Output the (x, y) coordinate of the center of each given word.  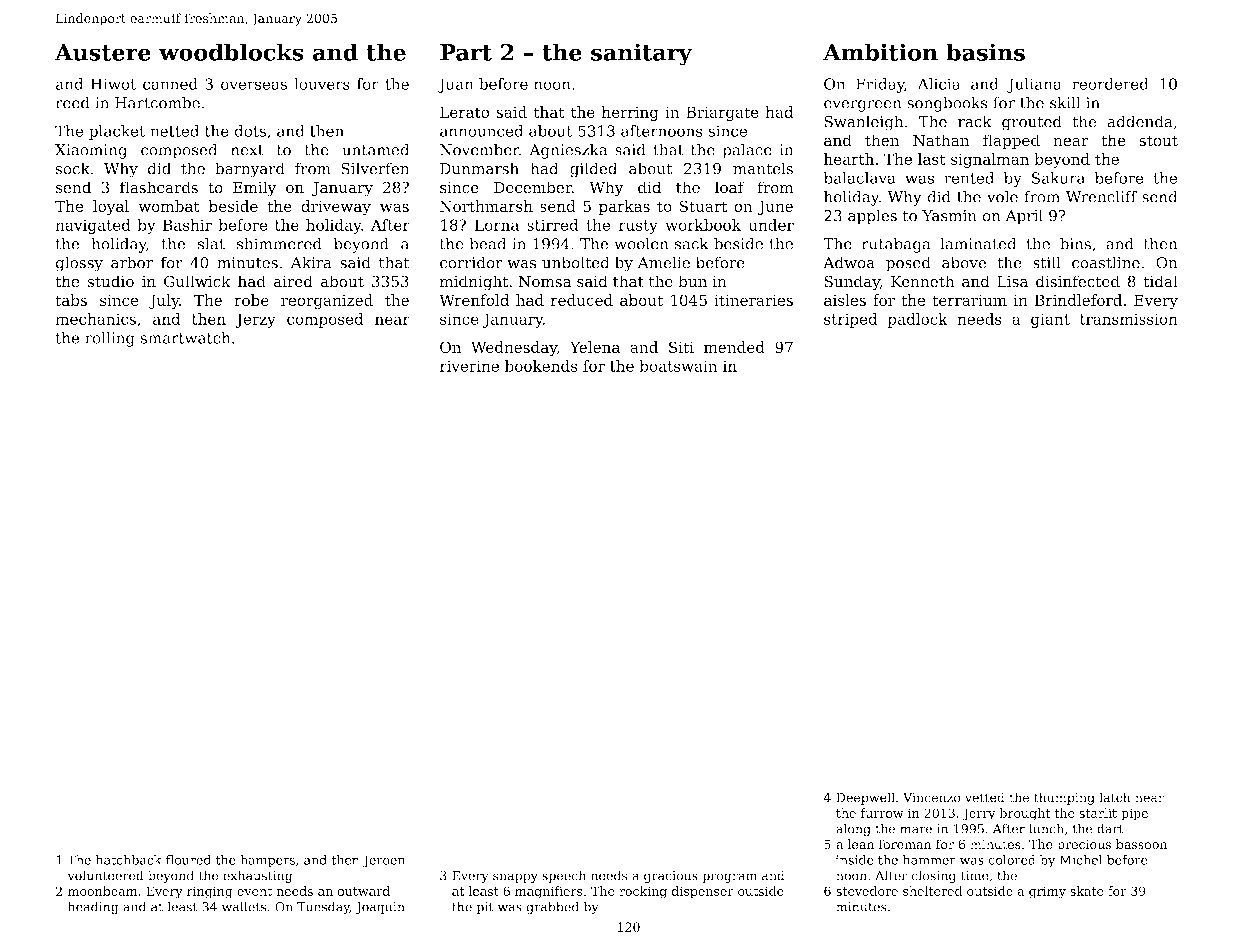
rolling (110, 339)
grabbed (552, 908)
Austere (103, 52)
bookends (541, 366)
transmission (1129, 319)
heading (93, 908)
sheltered (932, 891)
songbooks (947, 104)
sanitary (641, 54)
